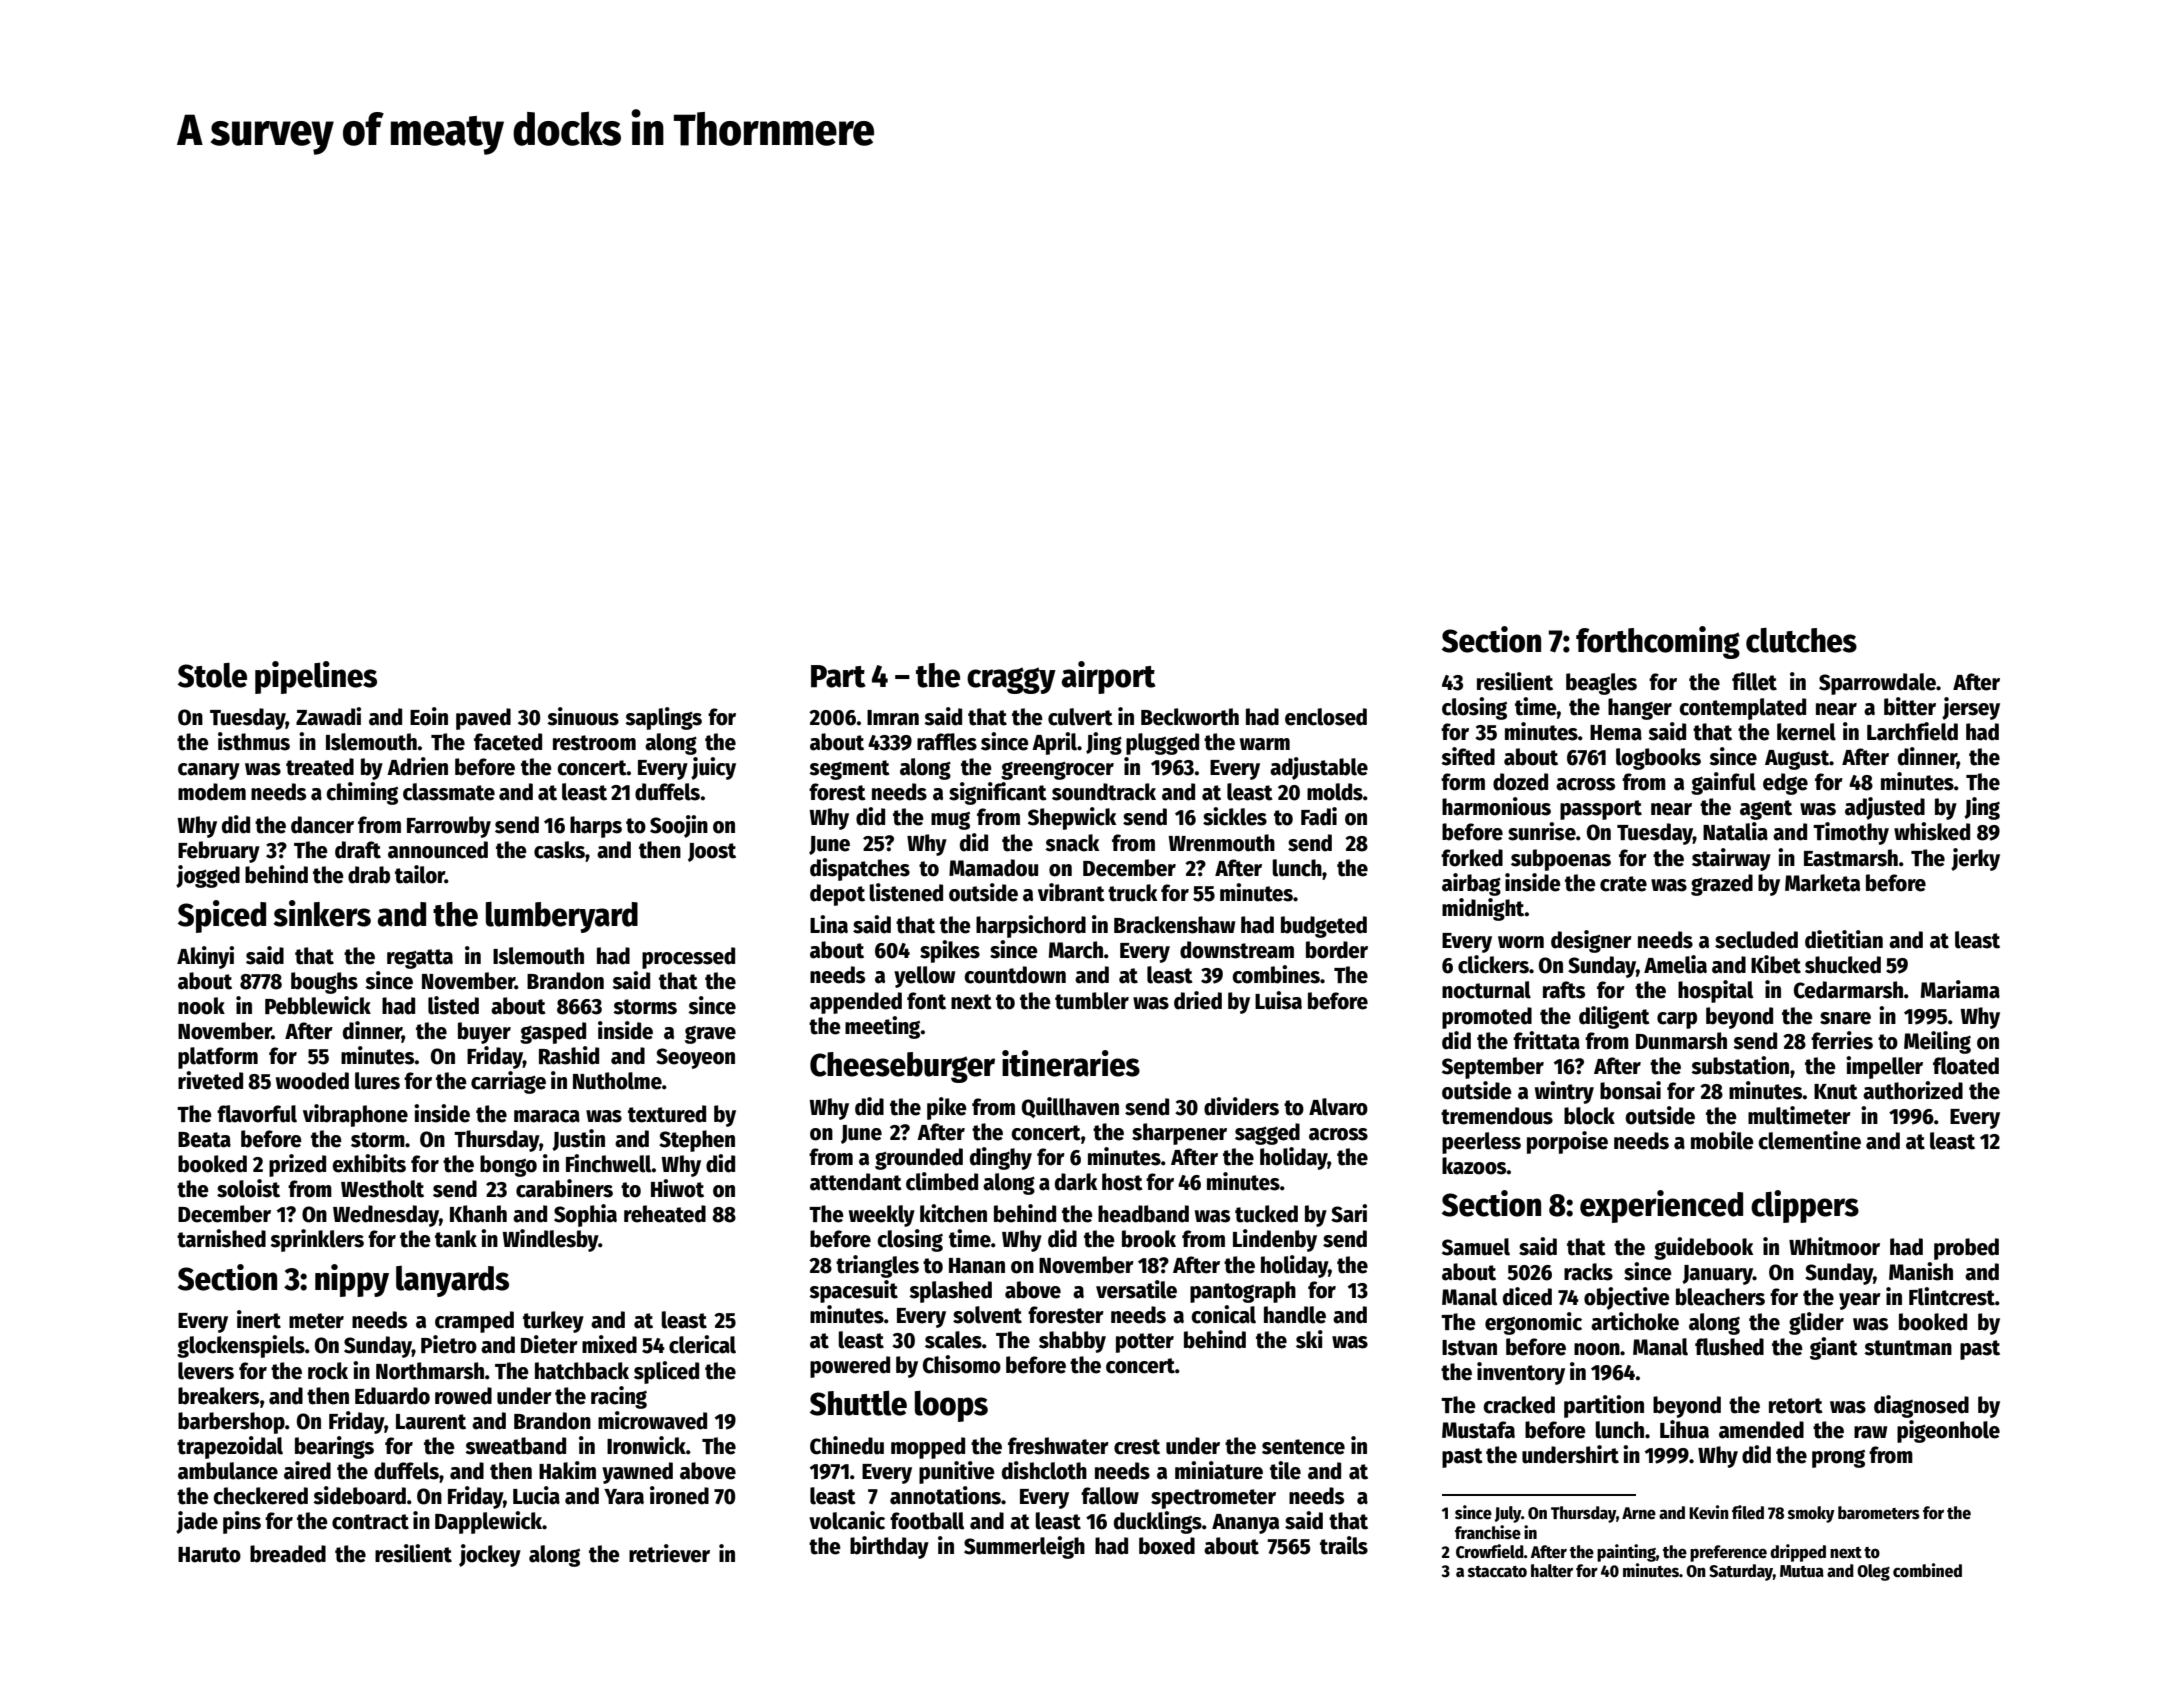 Image resolution: width=2178 pixels, height=1683 pixels. What do you see at coordinates (352, 1280) in the image?
I see `nippy` at bounding box center [352, 1280].
